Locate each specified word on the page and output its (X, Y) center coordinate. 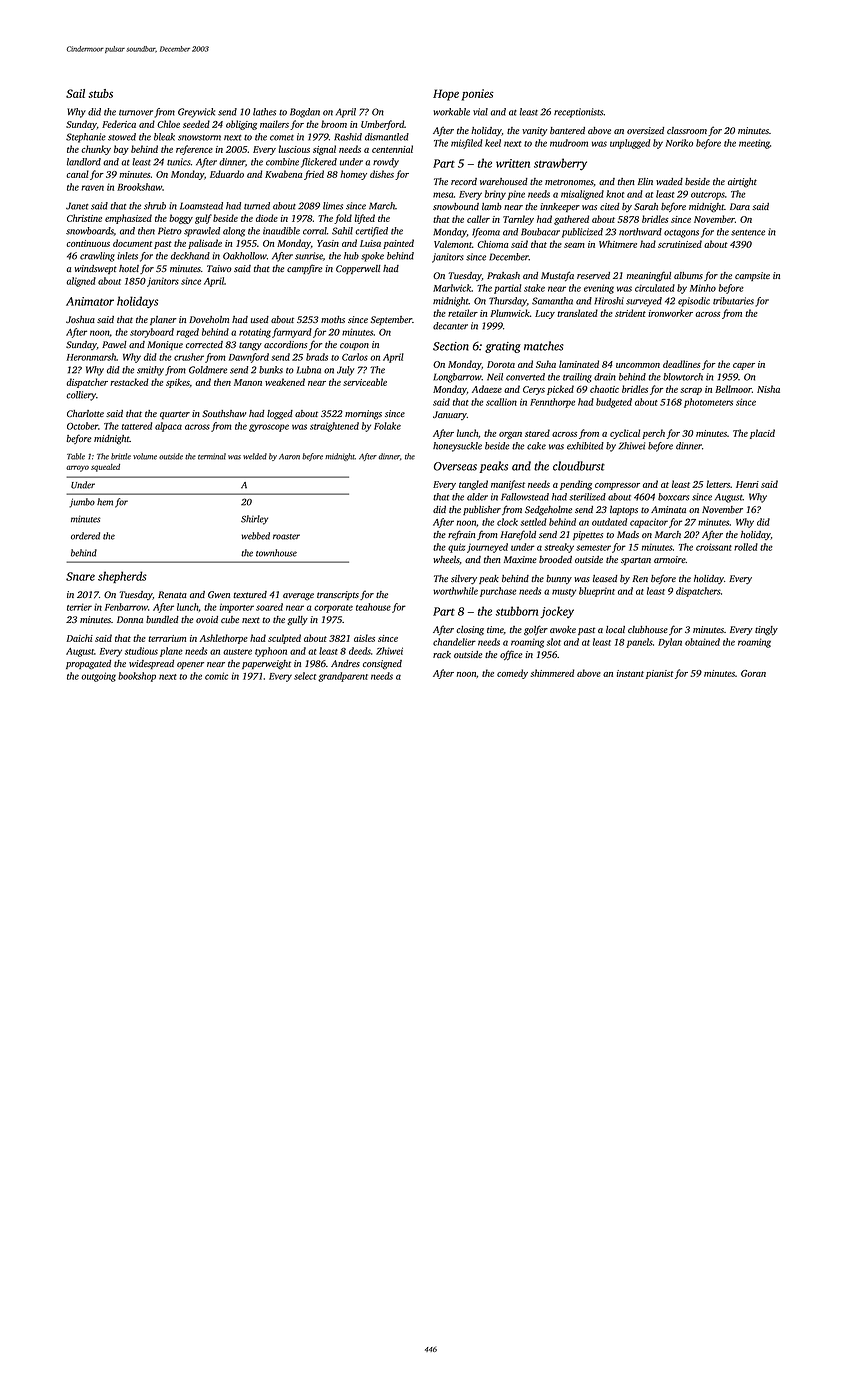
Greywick (196, 113)
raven (93, 188)
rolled (746, 547)
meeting (754, 144)
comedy (512, 674)
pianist (660, 674)
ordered (85, 536)
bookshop (137, 677)
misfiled (467, 144)
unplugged (630, 144)
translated (577, 313)
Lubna (309, 370)
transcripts (338, 595)
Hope (446, 95)
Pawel (114, 344)
